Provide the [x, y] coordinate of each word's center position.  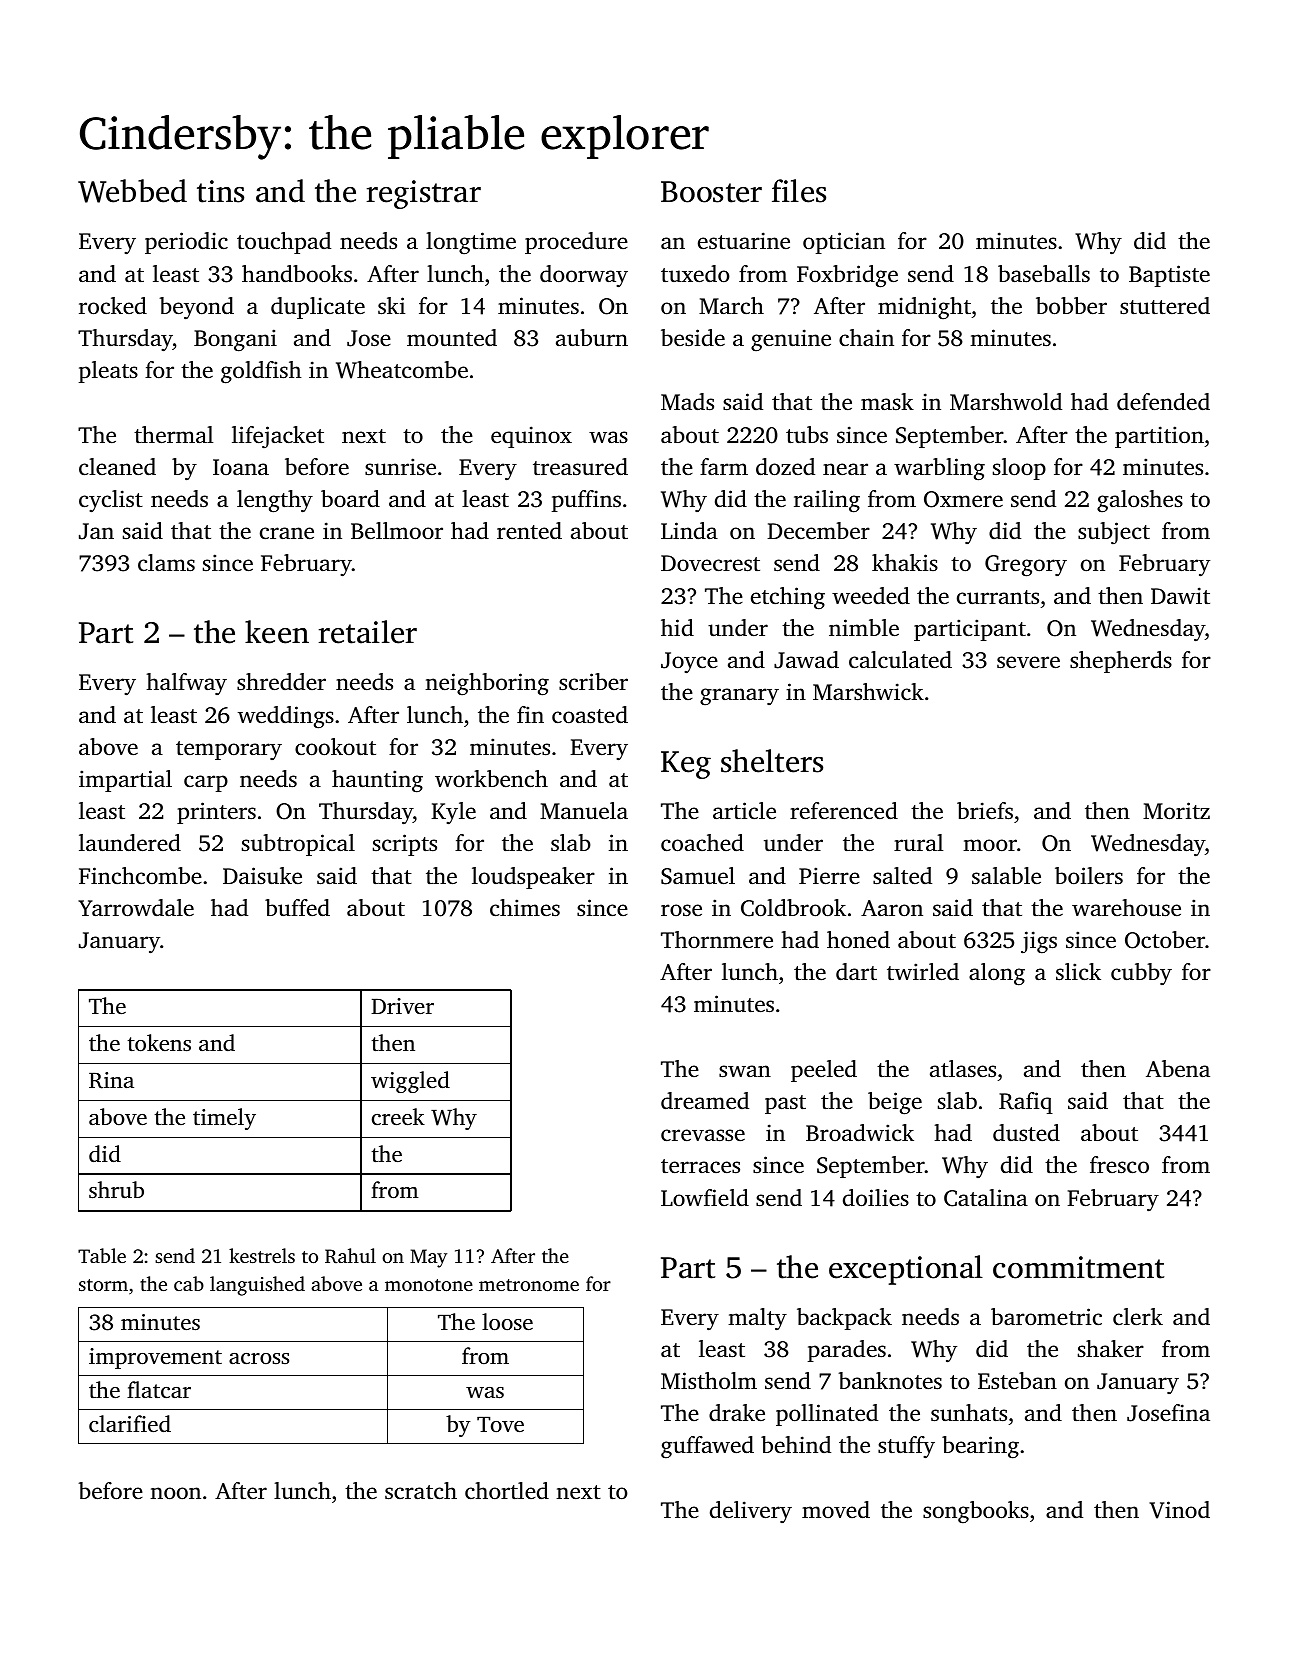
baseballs [1044, 274]
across [259, 1359]
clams [166, 563]
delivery [751, 1512]
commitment [1078, 1267]
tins [220, 191]
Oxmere [963, 499]
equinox [531, 437]
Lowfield [705, 1197]
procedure [576, 243]
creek [398, 1117]
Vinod [1179, 1510]
